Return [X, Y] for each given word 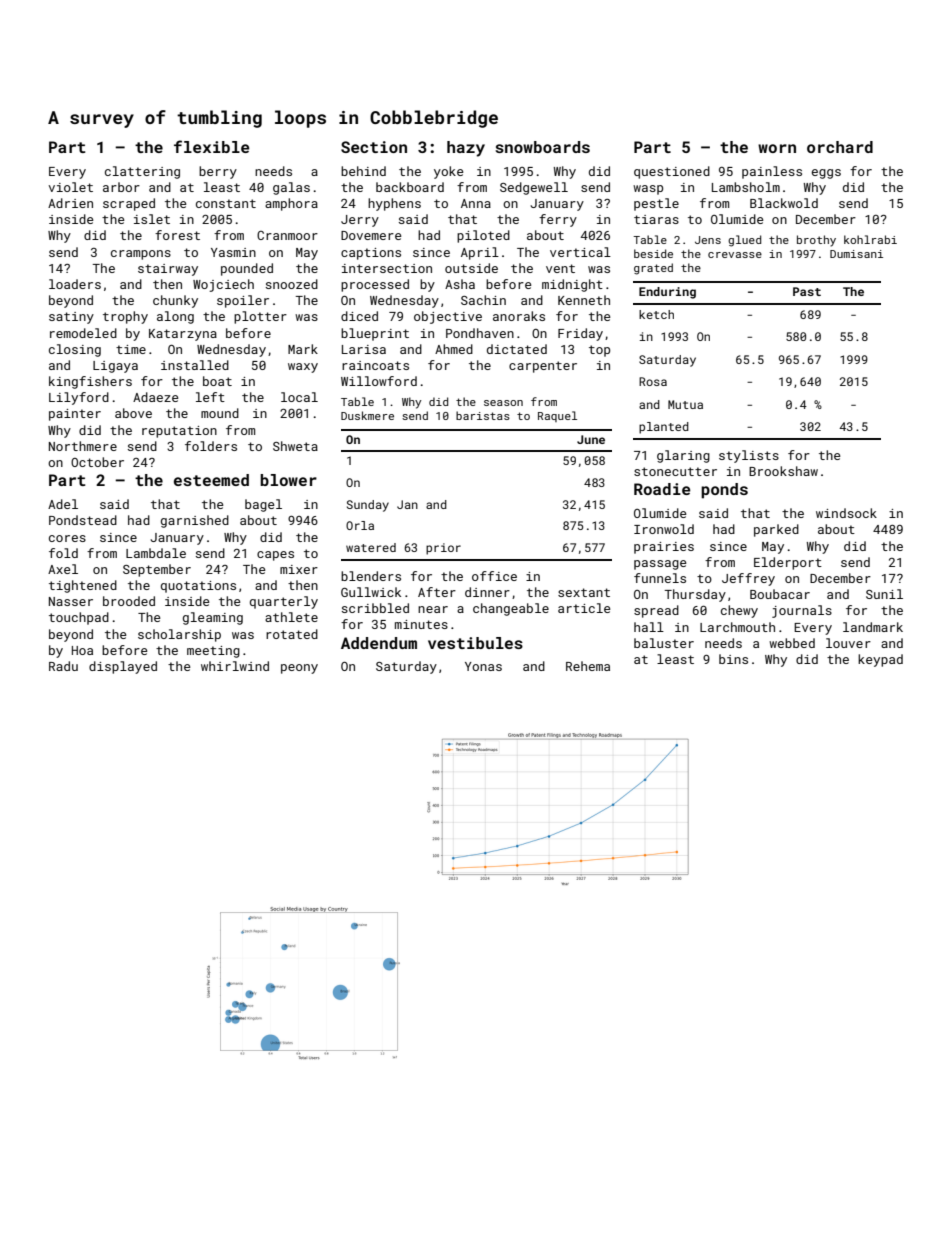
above [133, 413]
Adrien [70, 203]
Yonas [483, 666]
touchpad [79, 618]
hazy [466, 149]
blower [288, 480]
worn [777, 148]
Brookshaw [783, 471]
